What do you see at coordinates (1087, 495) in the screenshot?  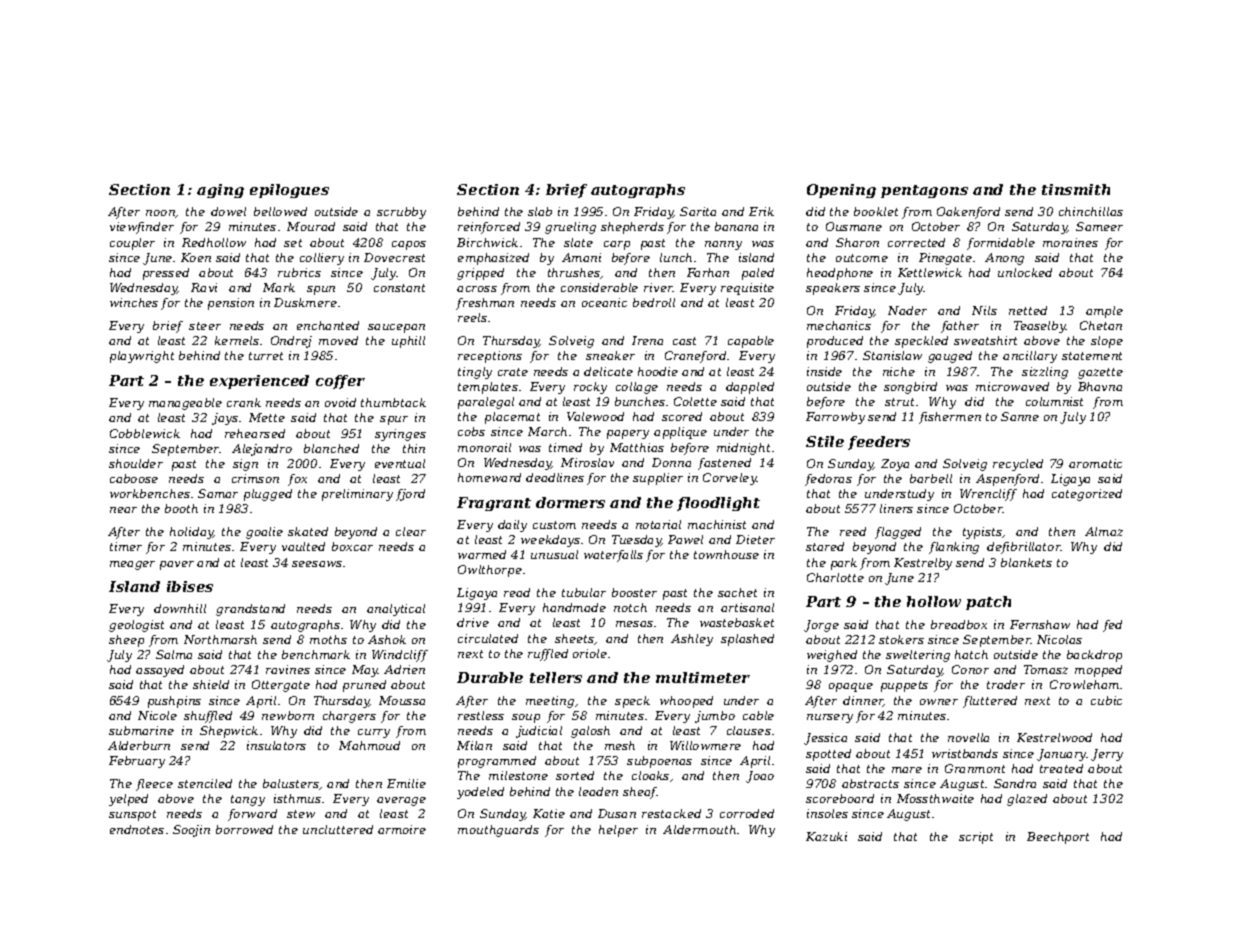 I see `categorized` at bounding box center [1087, 495].
